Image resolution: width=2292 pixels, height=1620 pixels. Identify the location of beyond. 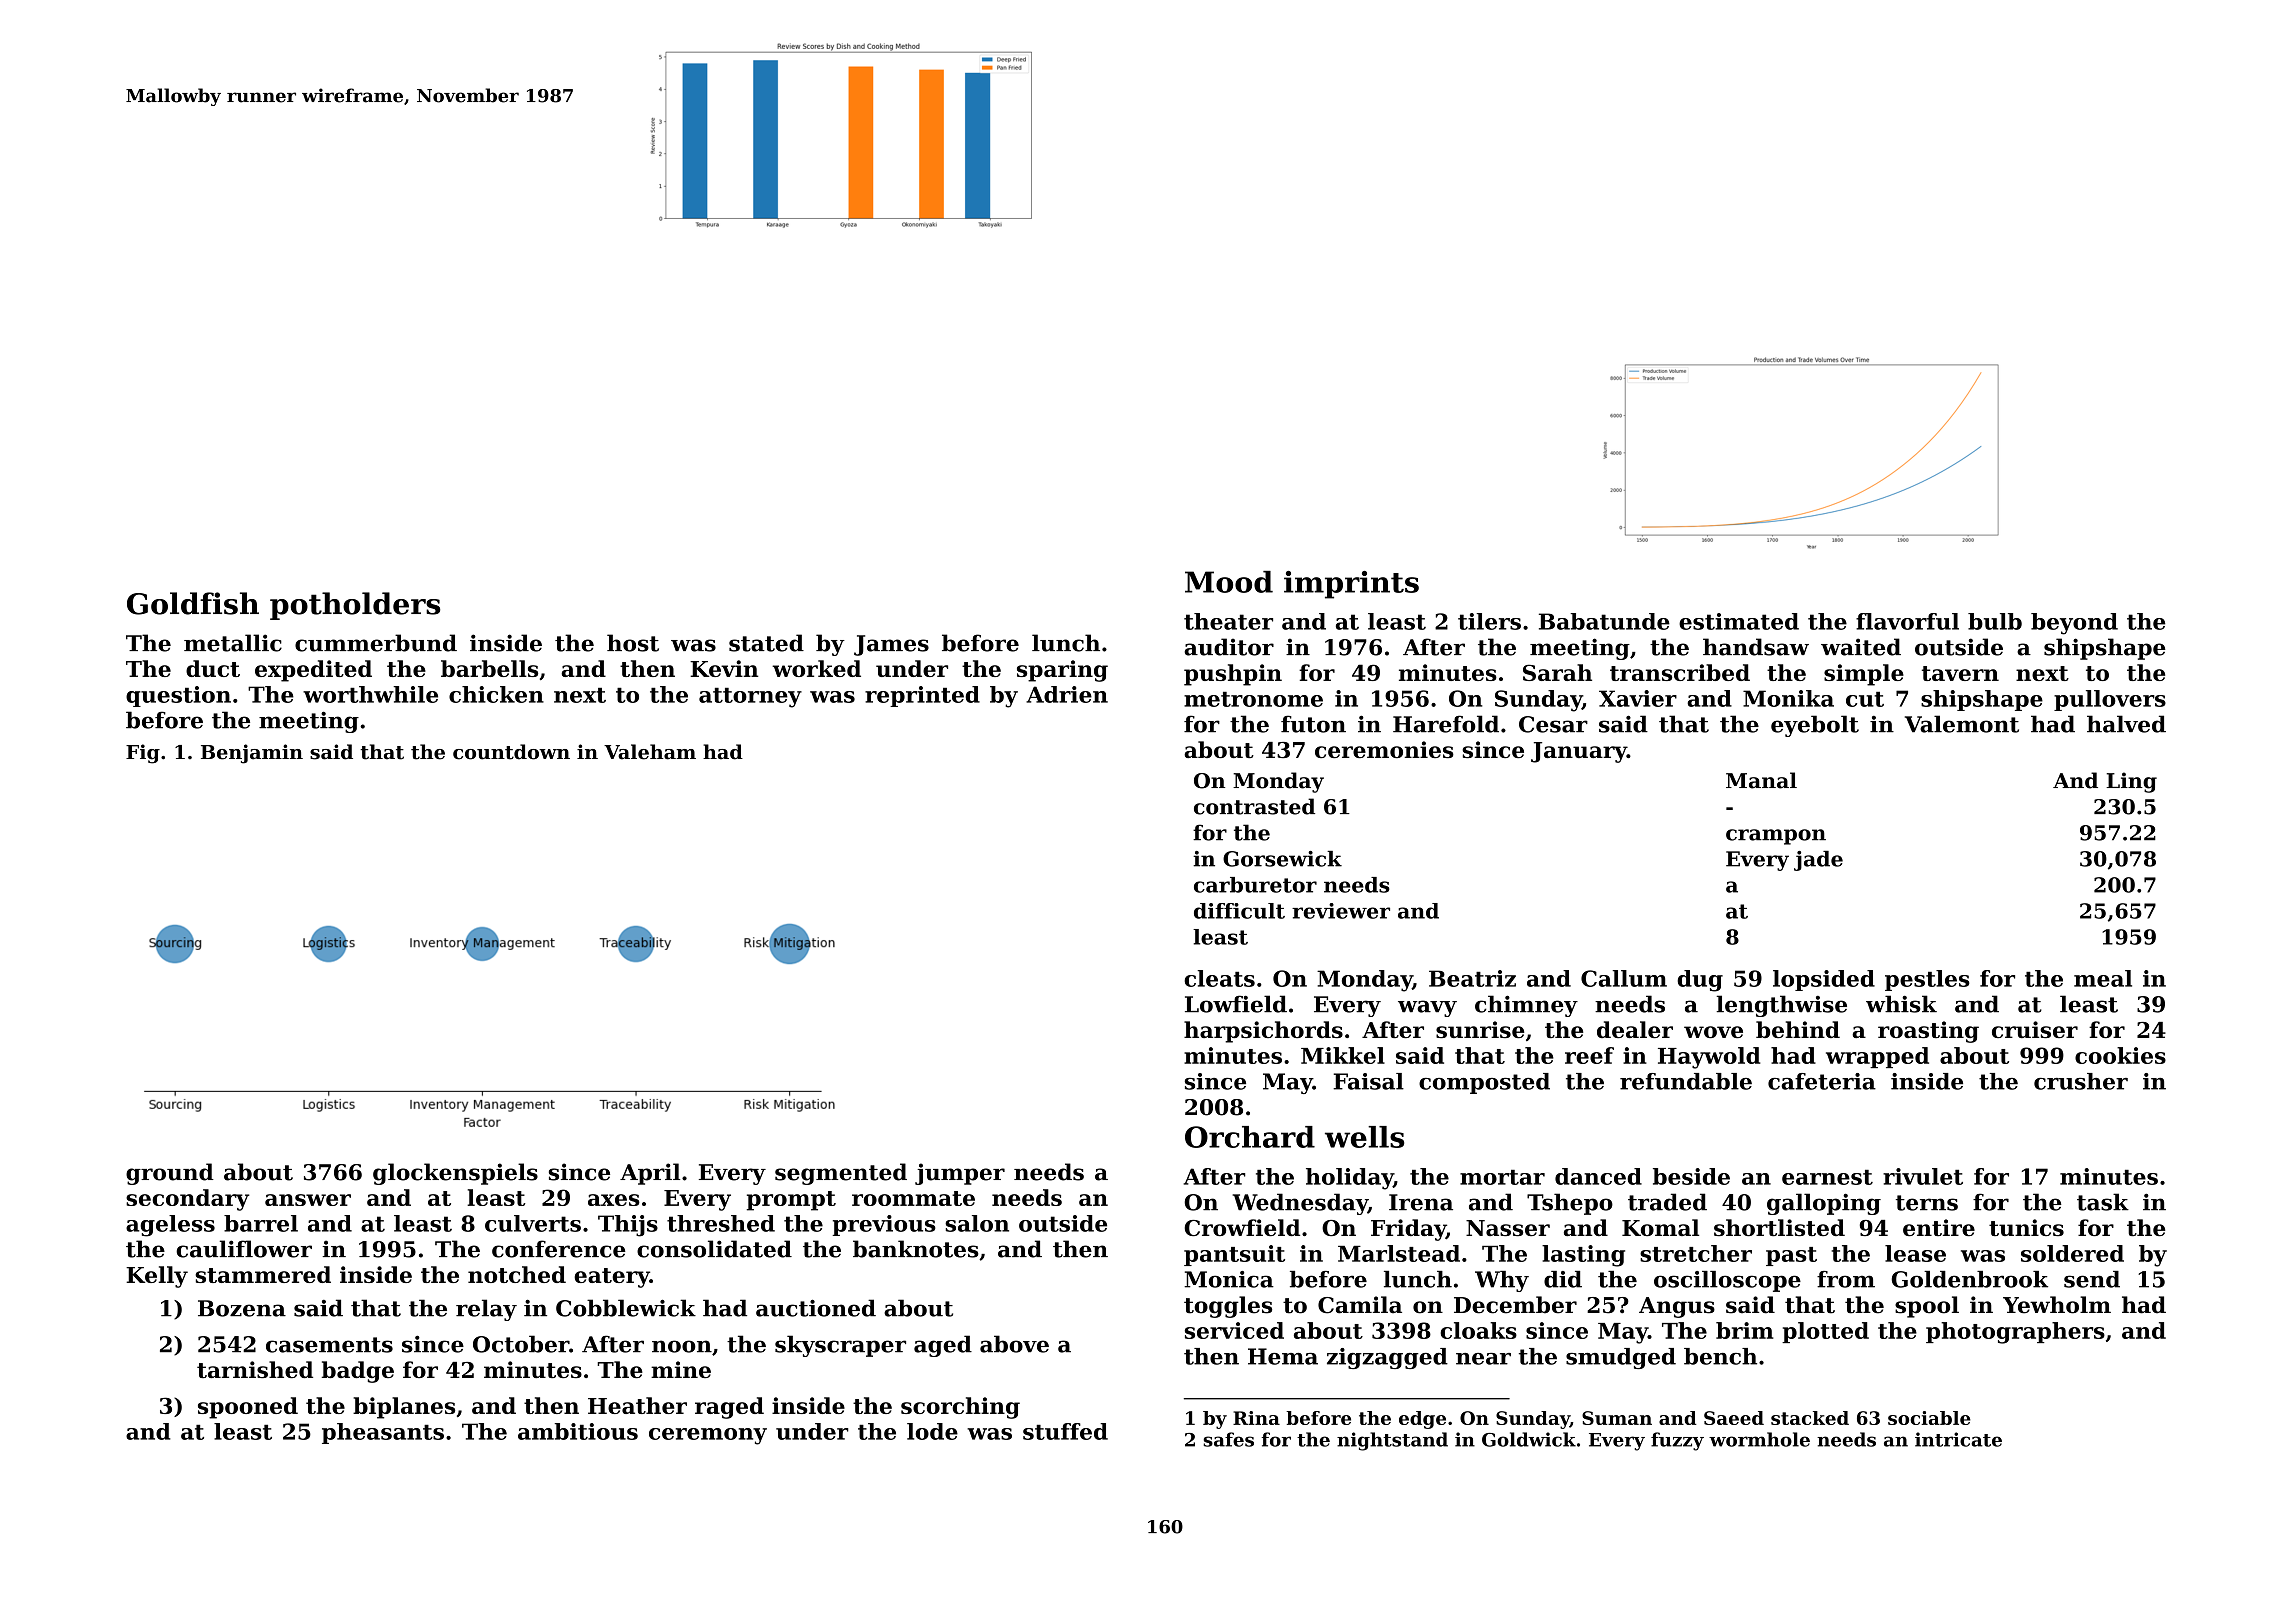
(2074, 624).
